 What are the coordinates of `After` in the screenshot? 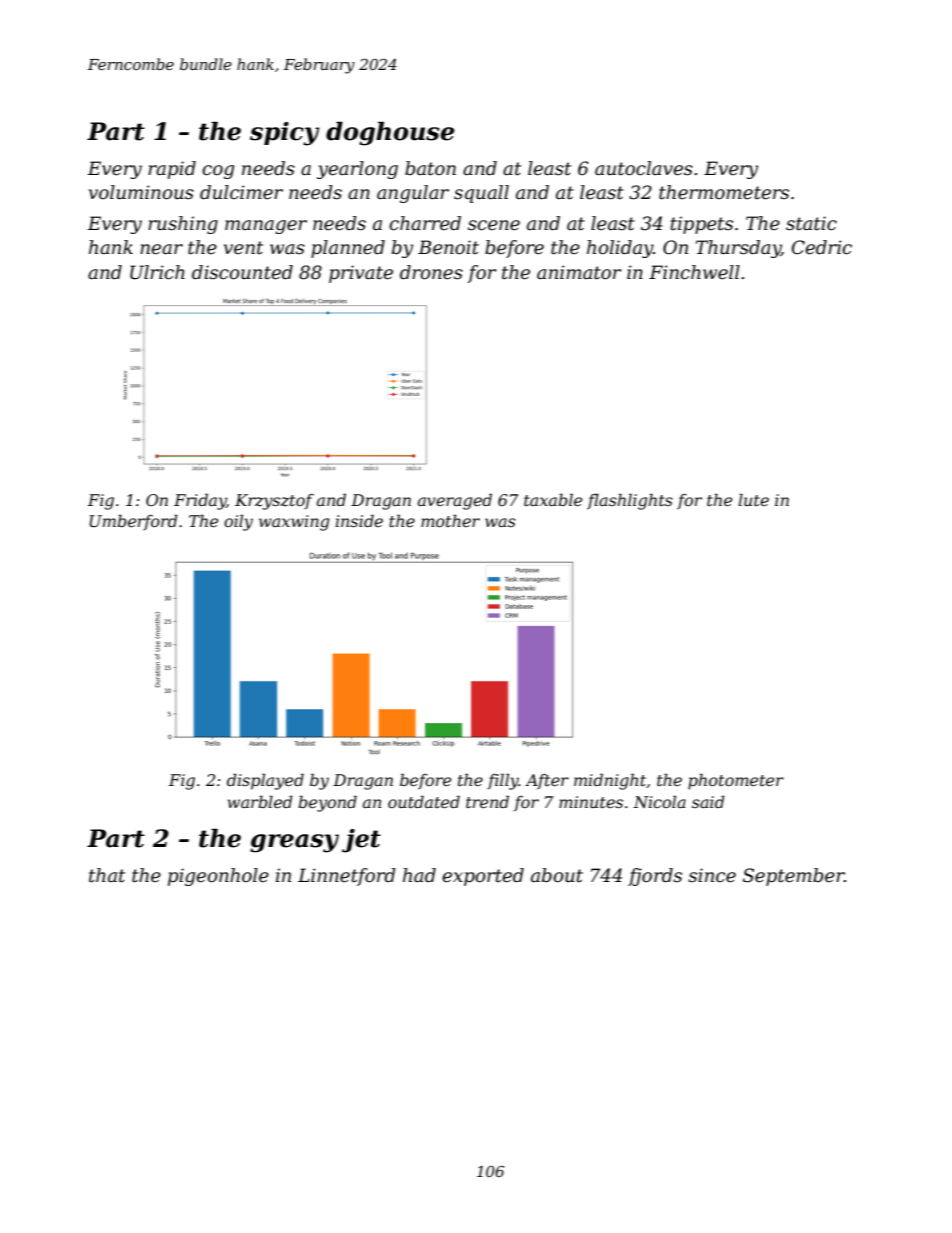 It's located at (547, 782).
